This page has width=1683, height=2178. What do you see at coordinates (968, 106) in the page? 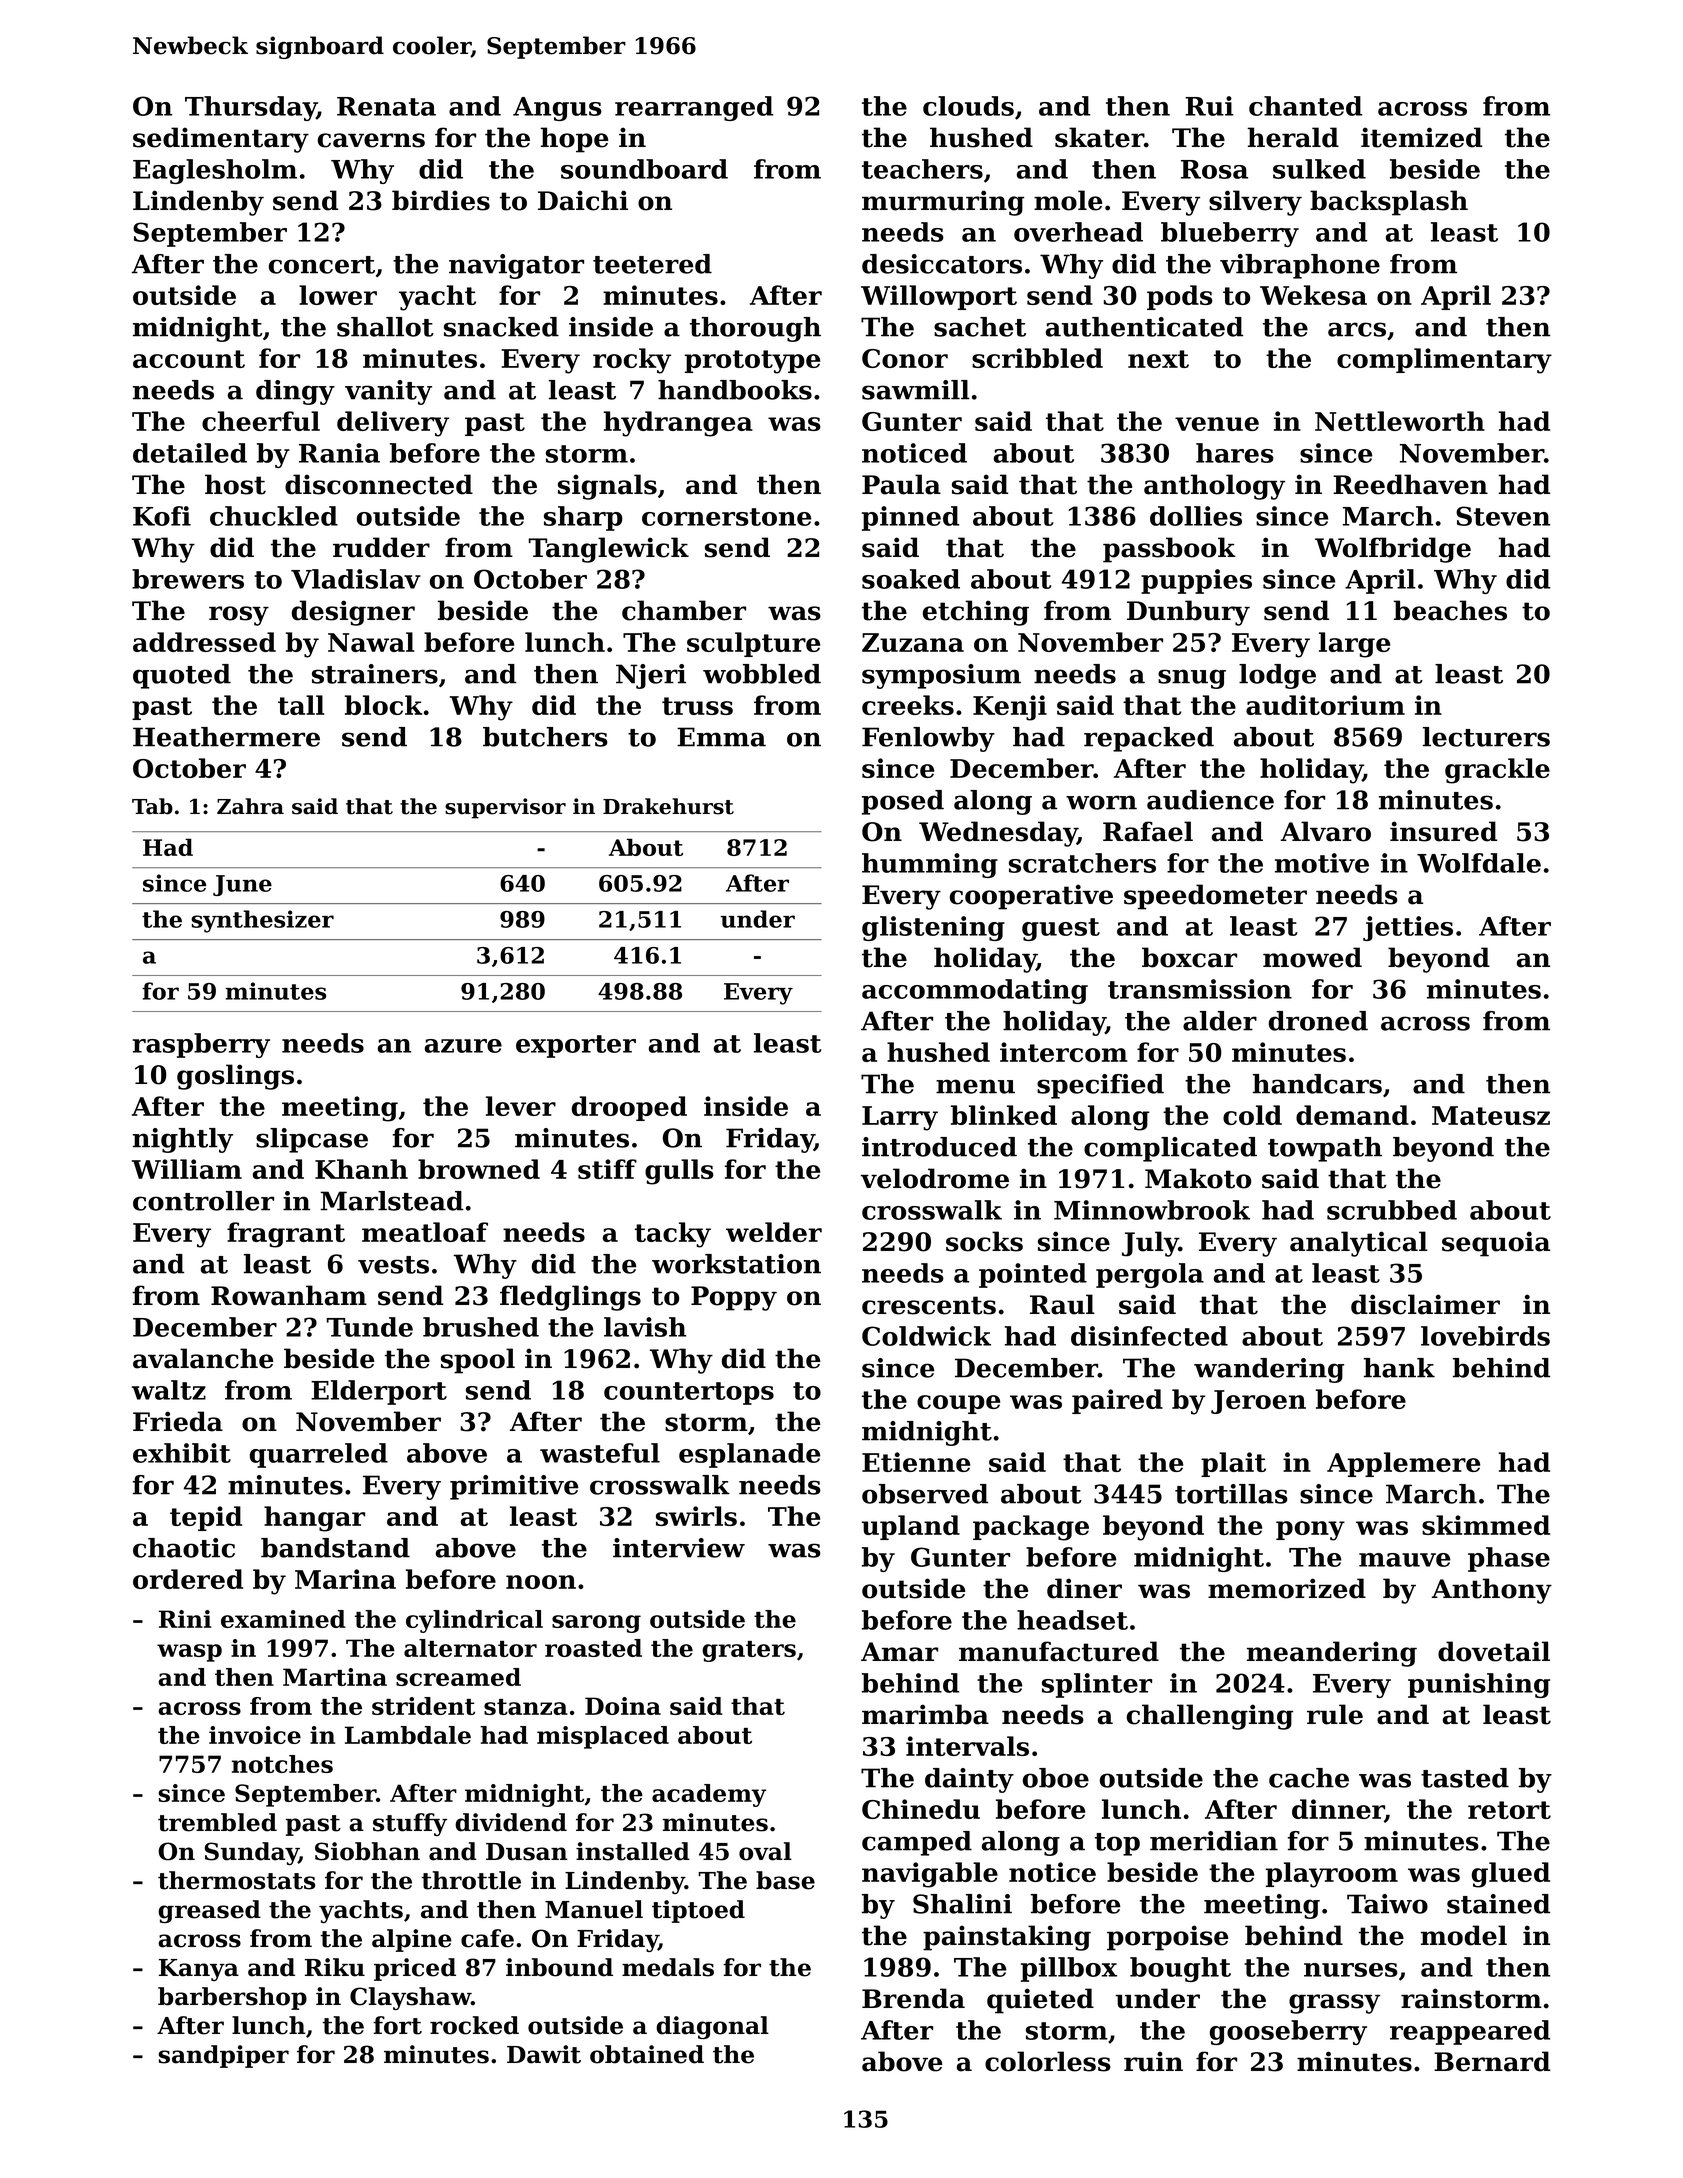
I see `clouds` at bounding box center [968, 106].
